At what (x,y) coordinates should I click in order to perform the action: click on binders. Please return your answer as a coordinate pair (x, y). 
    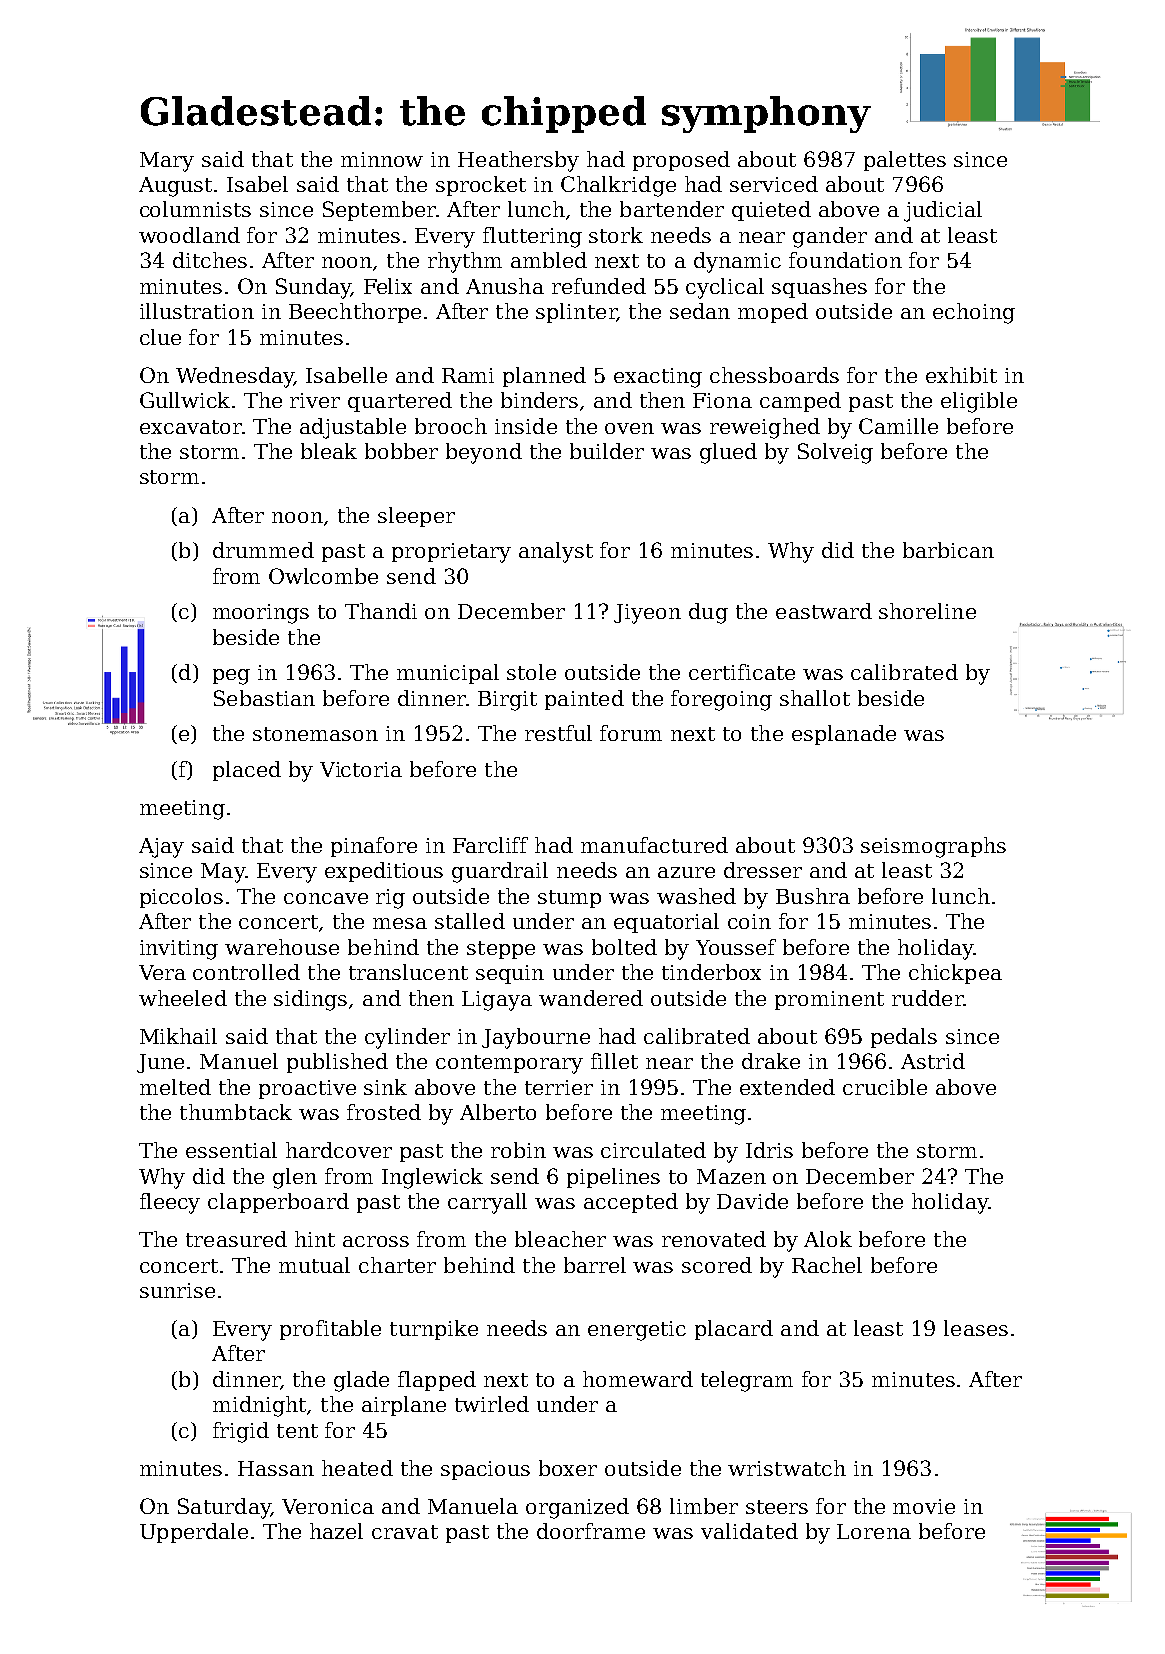
    Looking at the image, I should click on (539, 400).
